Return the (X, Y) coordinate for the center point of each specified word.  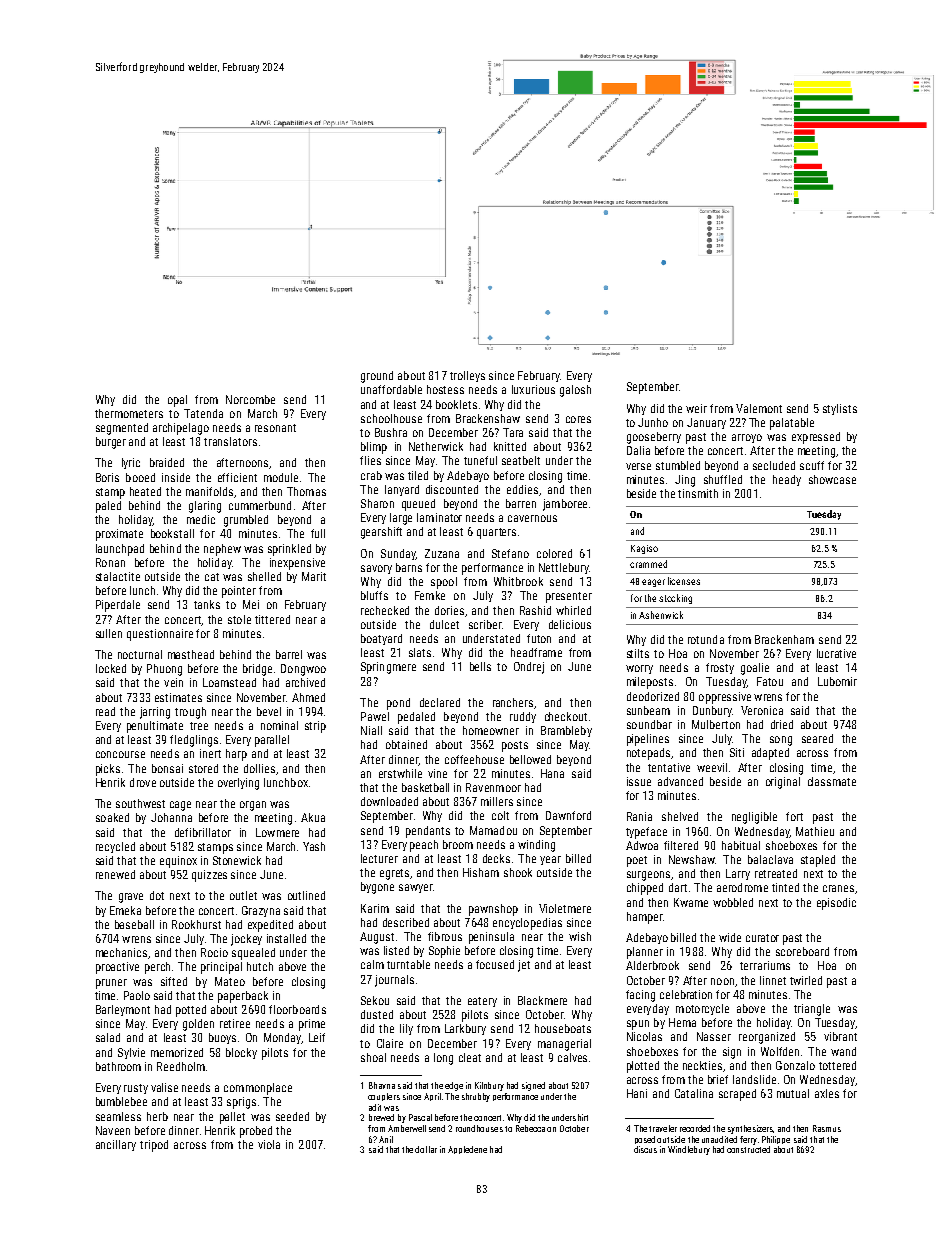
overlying (238, 784)
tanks (207, 604)
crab (371, 475)
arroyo (747, 438)
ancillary (116, 1145)
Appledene (467, 1150)
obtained (406, 744)
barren (521, 503)
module (281, 477)
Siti (737, 752)
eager (653, 583)
